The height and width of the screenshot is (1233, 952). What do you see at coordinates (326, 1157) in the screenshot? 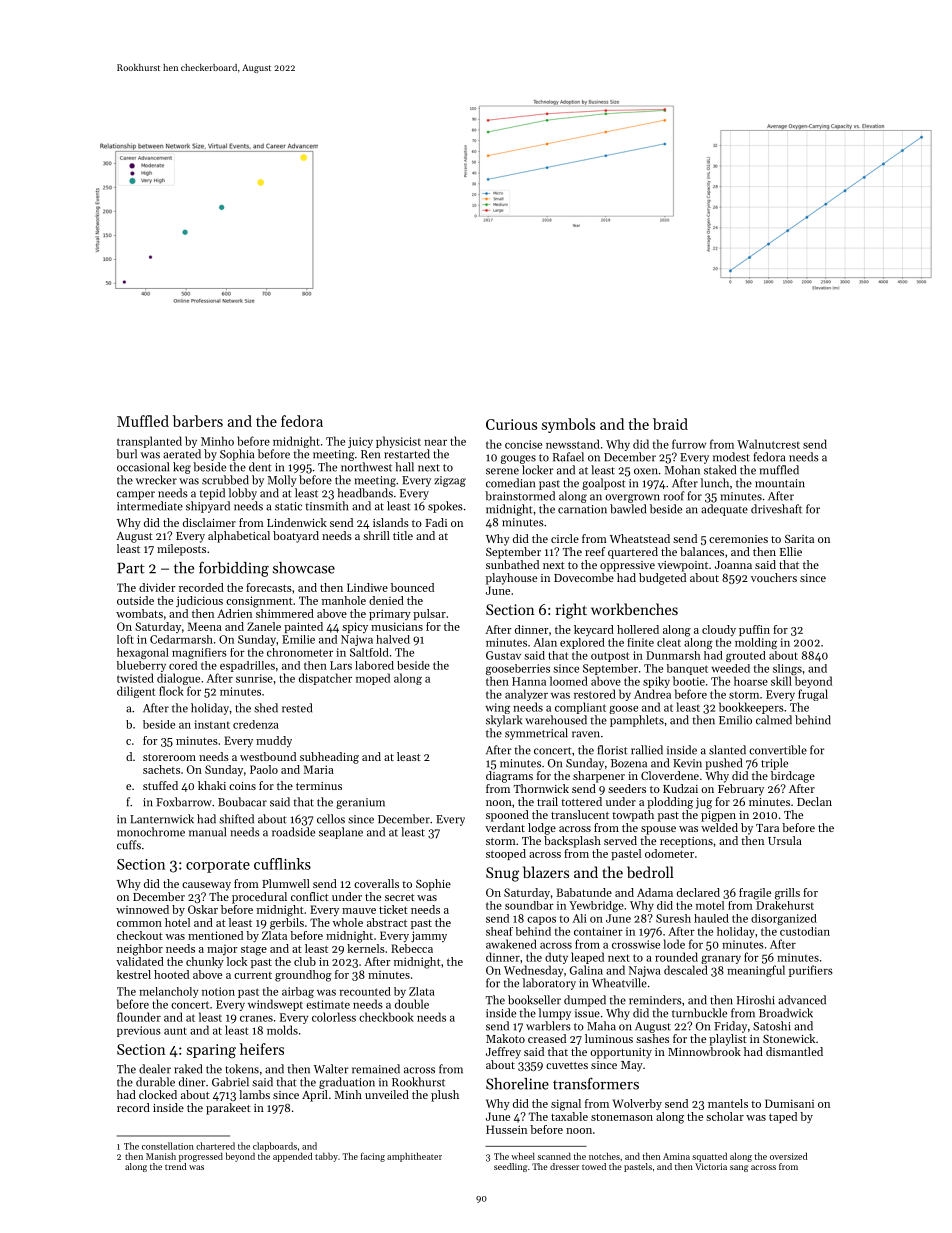
I see `tabby` at bounding box center [326, 1157].
